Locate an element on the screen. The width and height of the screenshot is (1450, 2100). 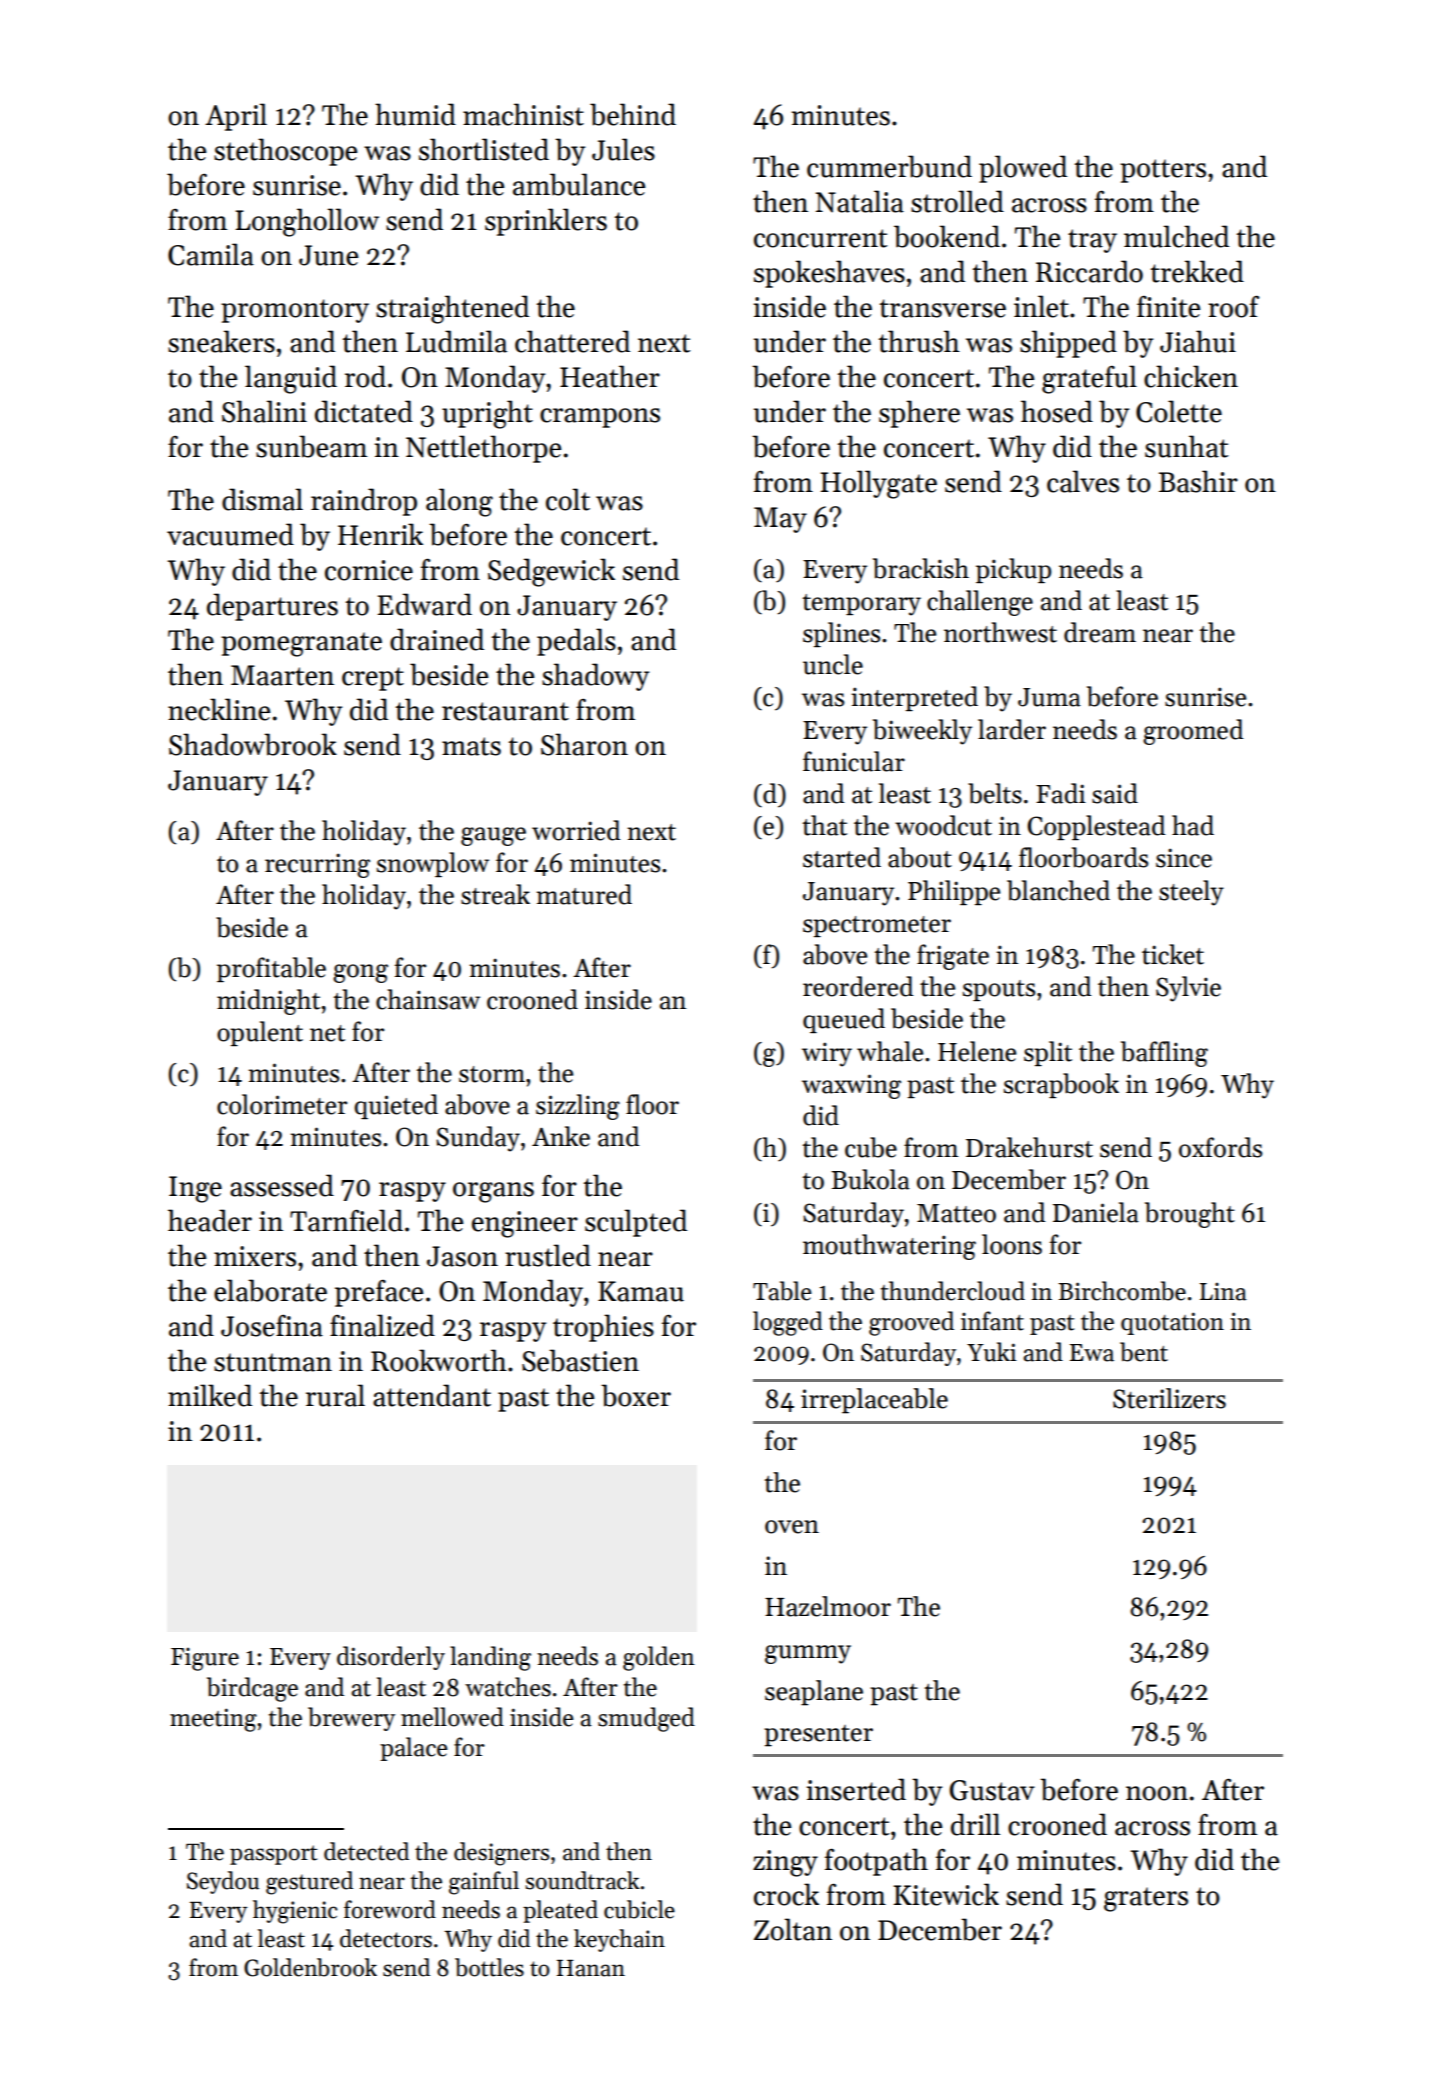
departures is located at coordinates (272, 607).
